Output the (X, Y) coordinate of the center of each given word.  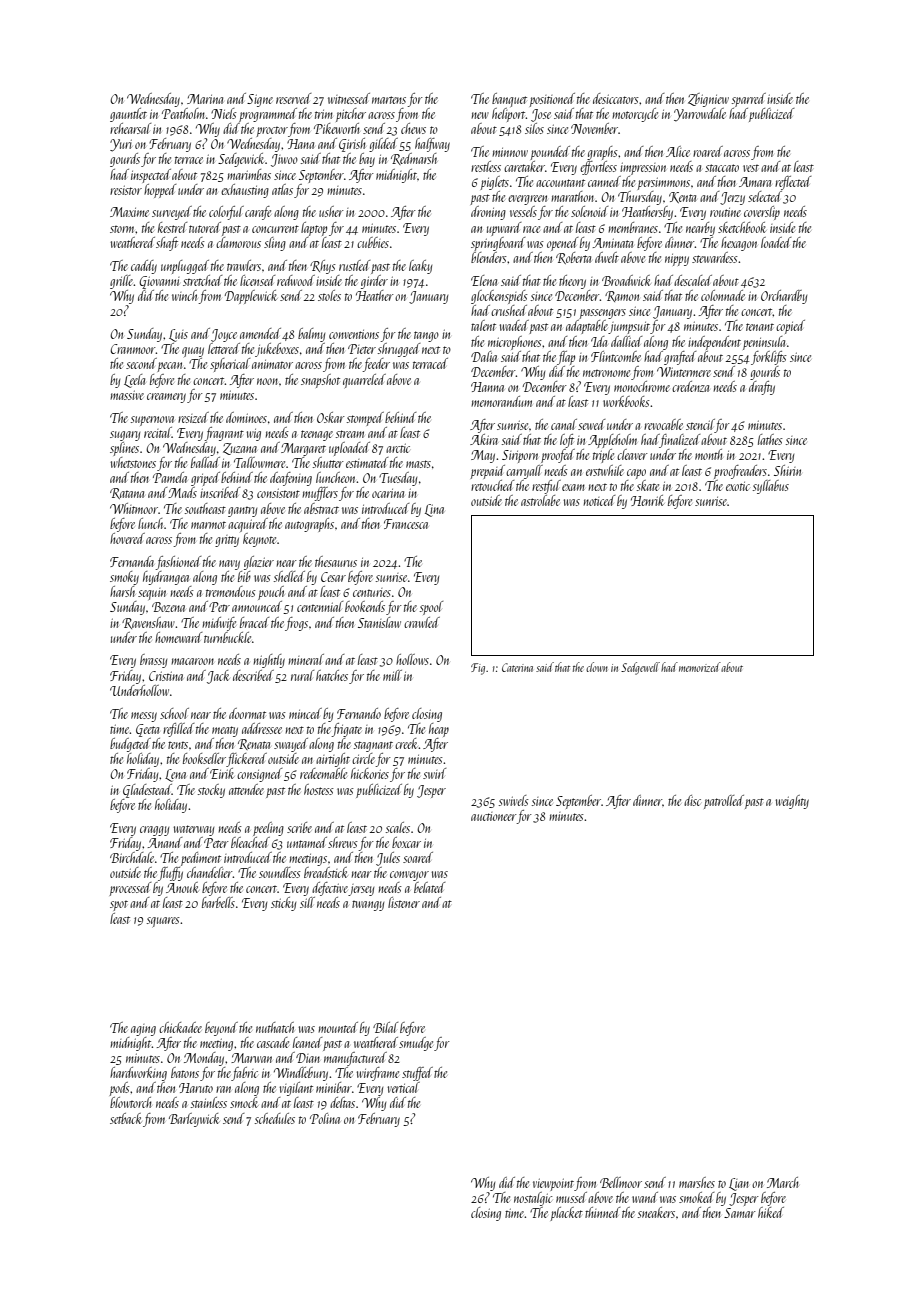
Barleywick (194, 1120)
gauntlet (128, 115)
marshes (697, 1182)
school (174, 713)
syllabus (771, 487)
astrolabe (540, 500)
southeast (205, 508)
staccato (722, 168)
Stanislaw (379, 622)
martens (389, 100)
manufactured (355, 1059)
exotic (738, 486)
